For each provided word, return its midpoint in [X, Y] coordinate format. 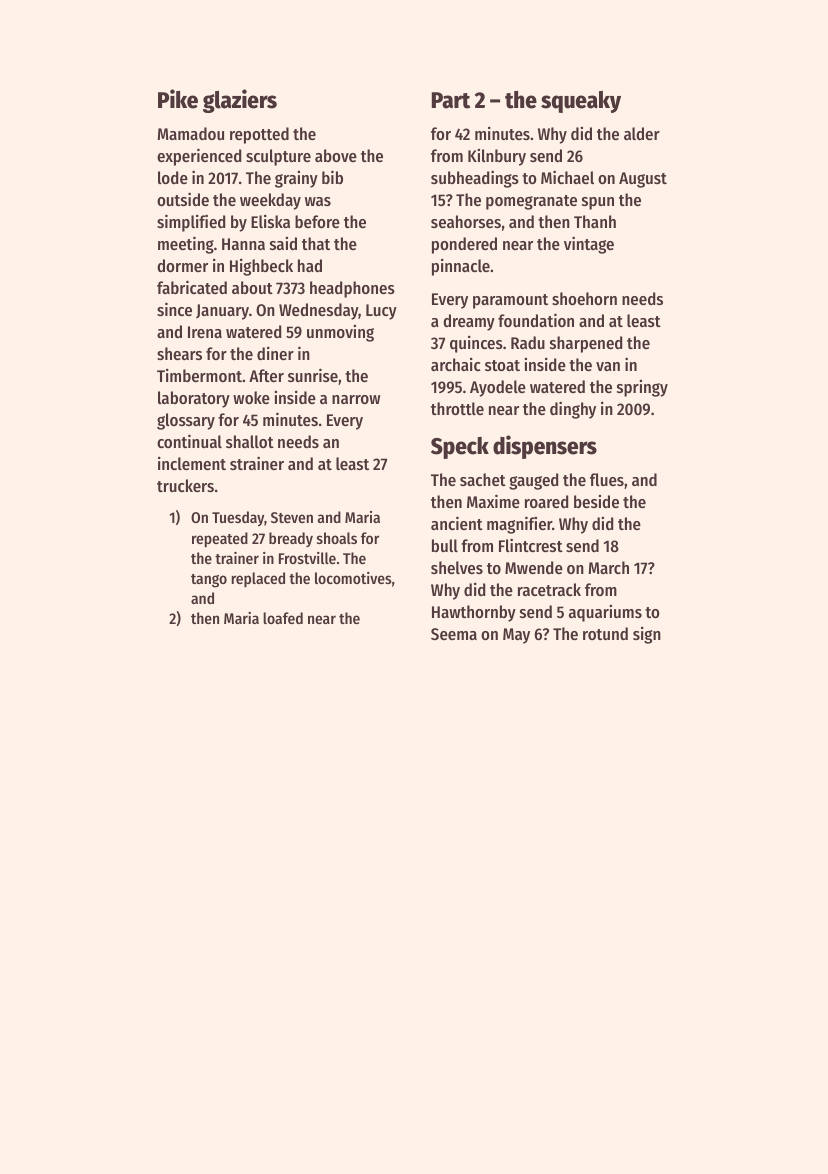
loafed [283, 618]
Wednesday [319, 311]
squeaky [581, 102]
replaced [258, 579]
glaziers [240, 101]
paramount [510, 301]
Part [451, 100]
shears [179, 353]
